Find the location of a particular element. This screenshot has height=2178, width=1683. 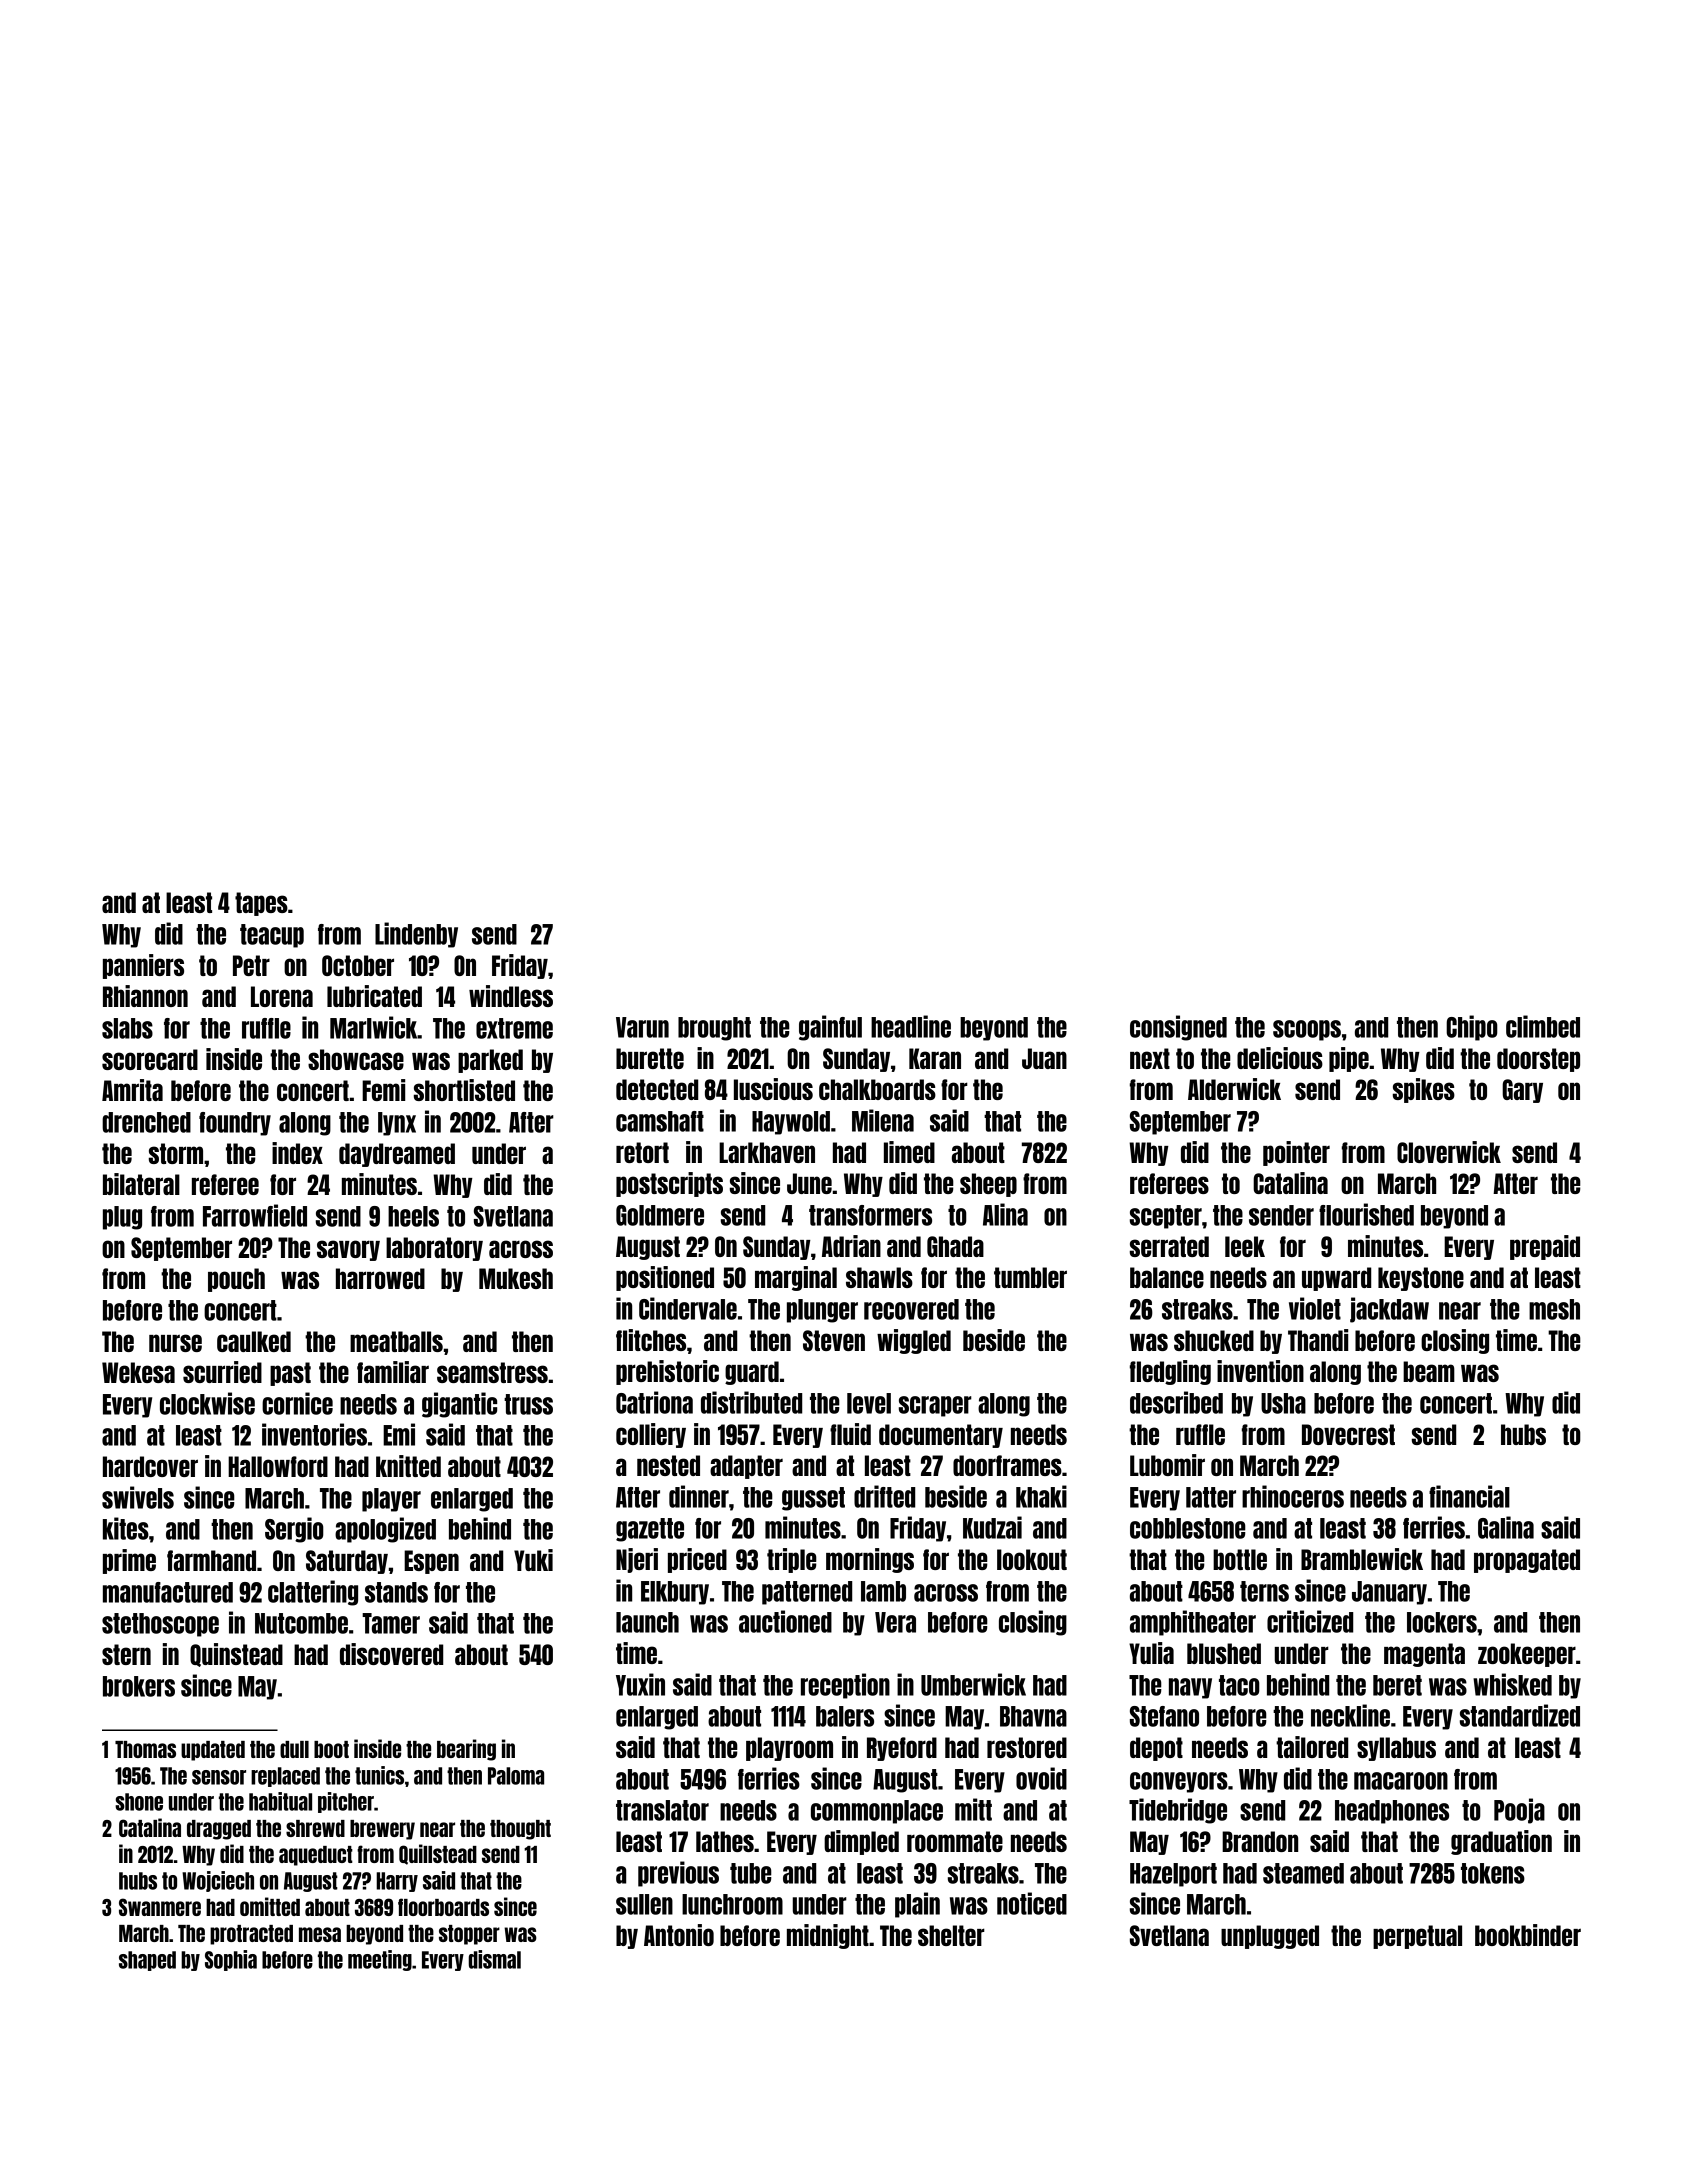

nurse is located at coordinates (175, 1343).
